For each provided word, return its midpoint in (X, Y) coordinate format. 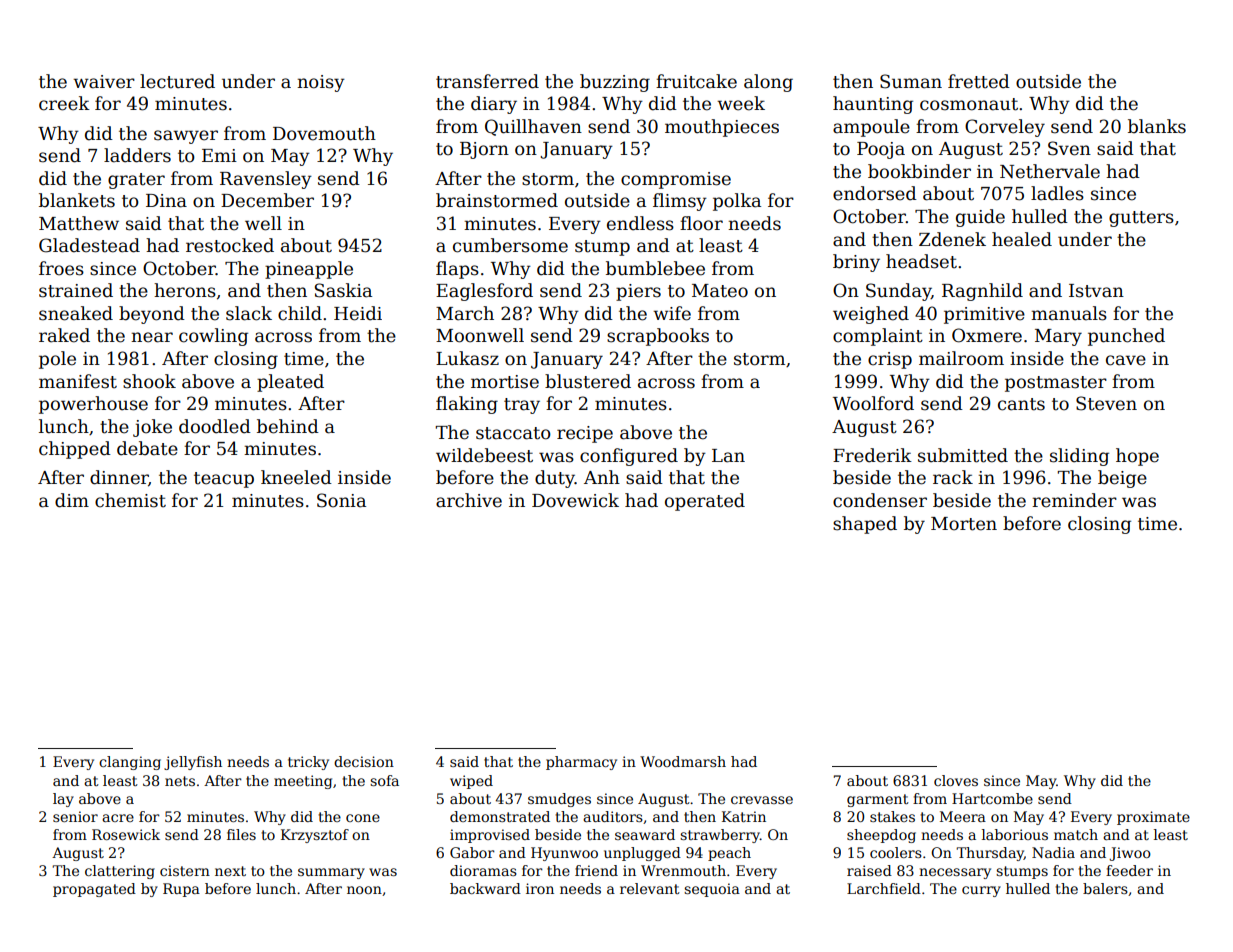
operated (705, 502)
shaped (865, 525)
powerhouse (93, 405)
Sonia (341, 500)
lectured (177, 81)
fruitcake (696, 81)
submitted (963, 455)
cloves (956, 780)
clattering (120, 872)
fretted (979, 81)
